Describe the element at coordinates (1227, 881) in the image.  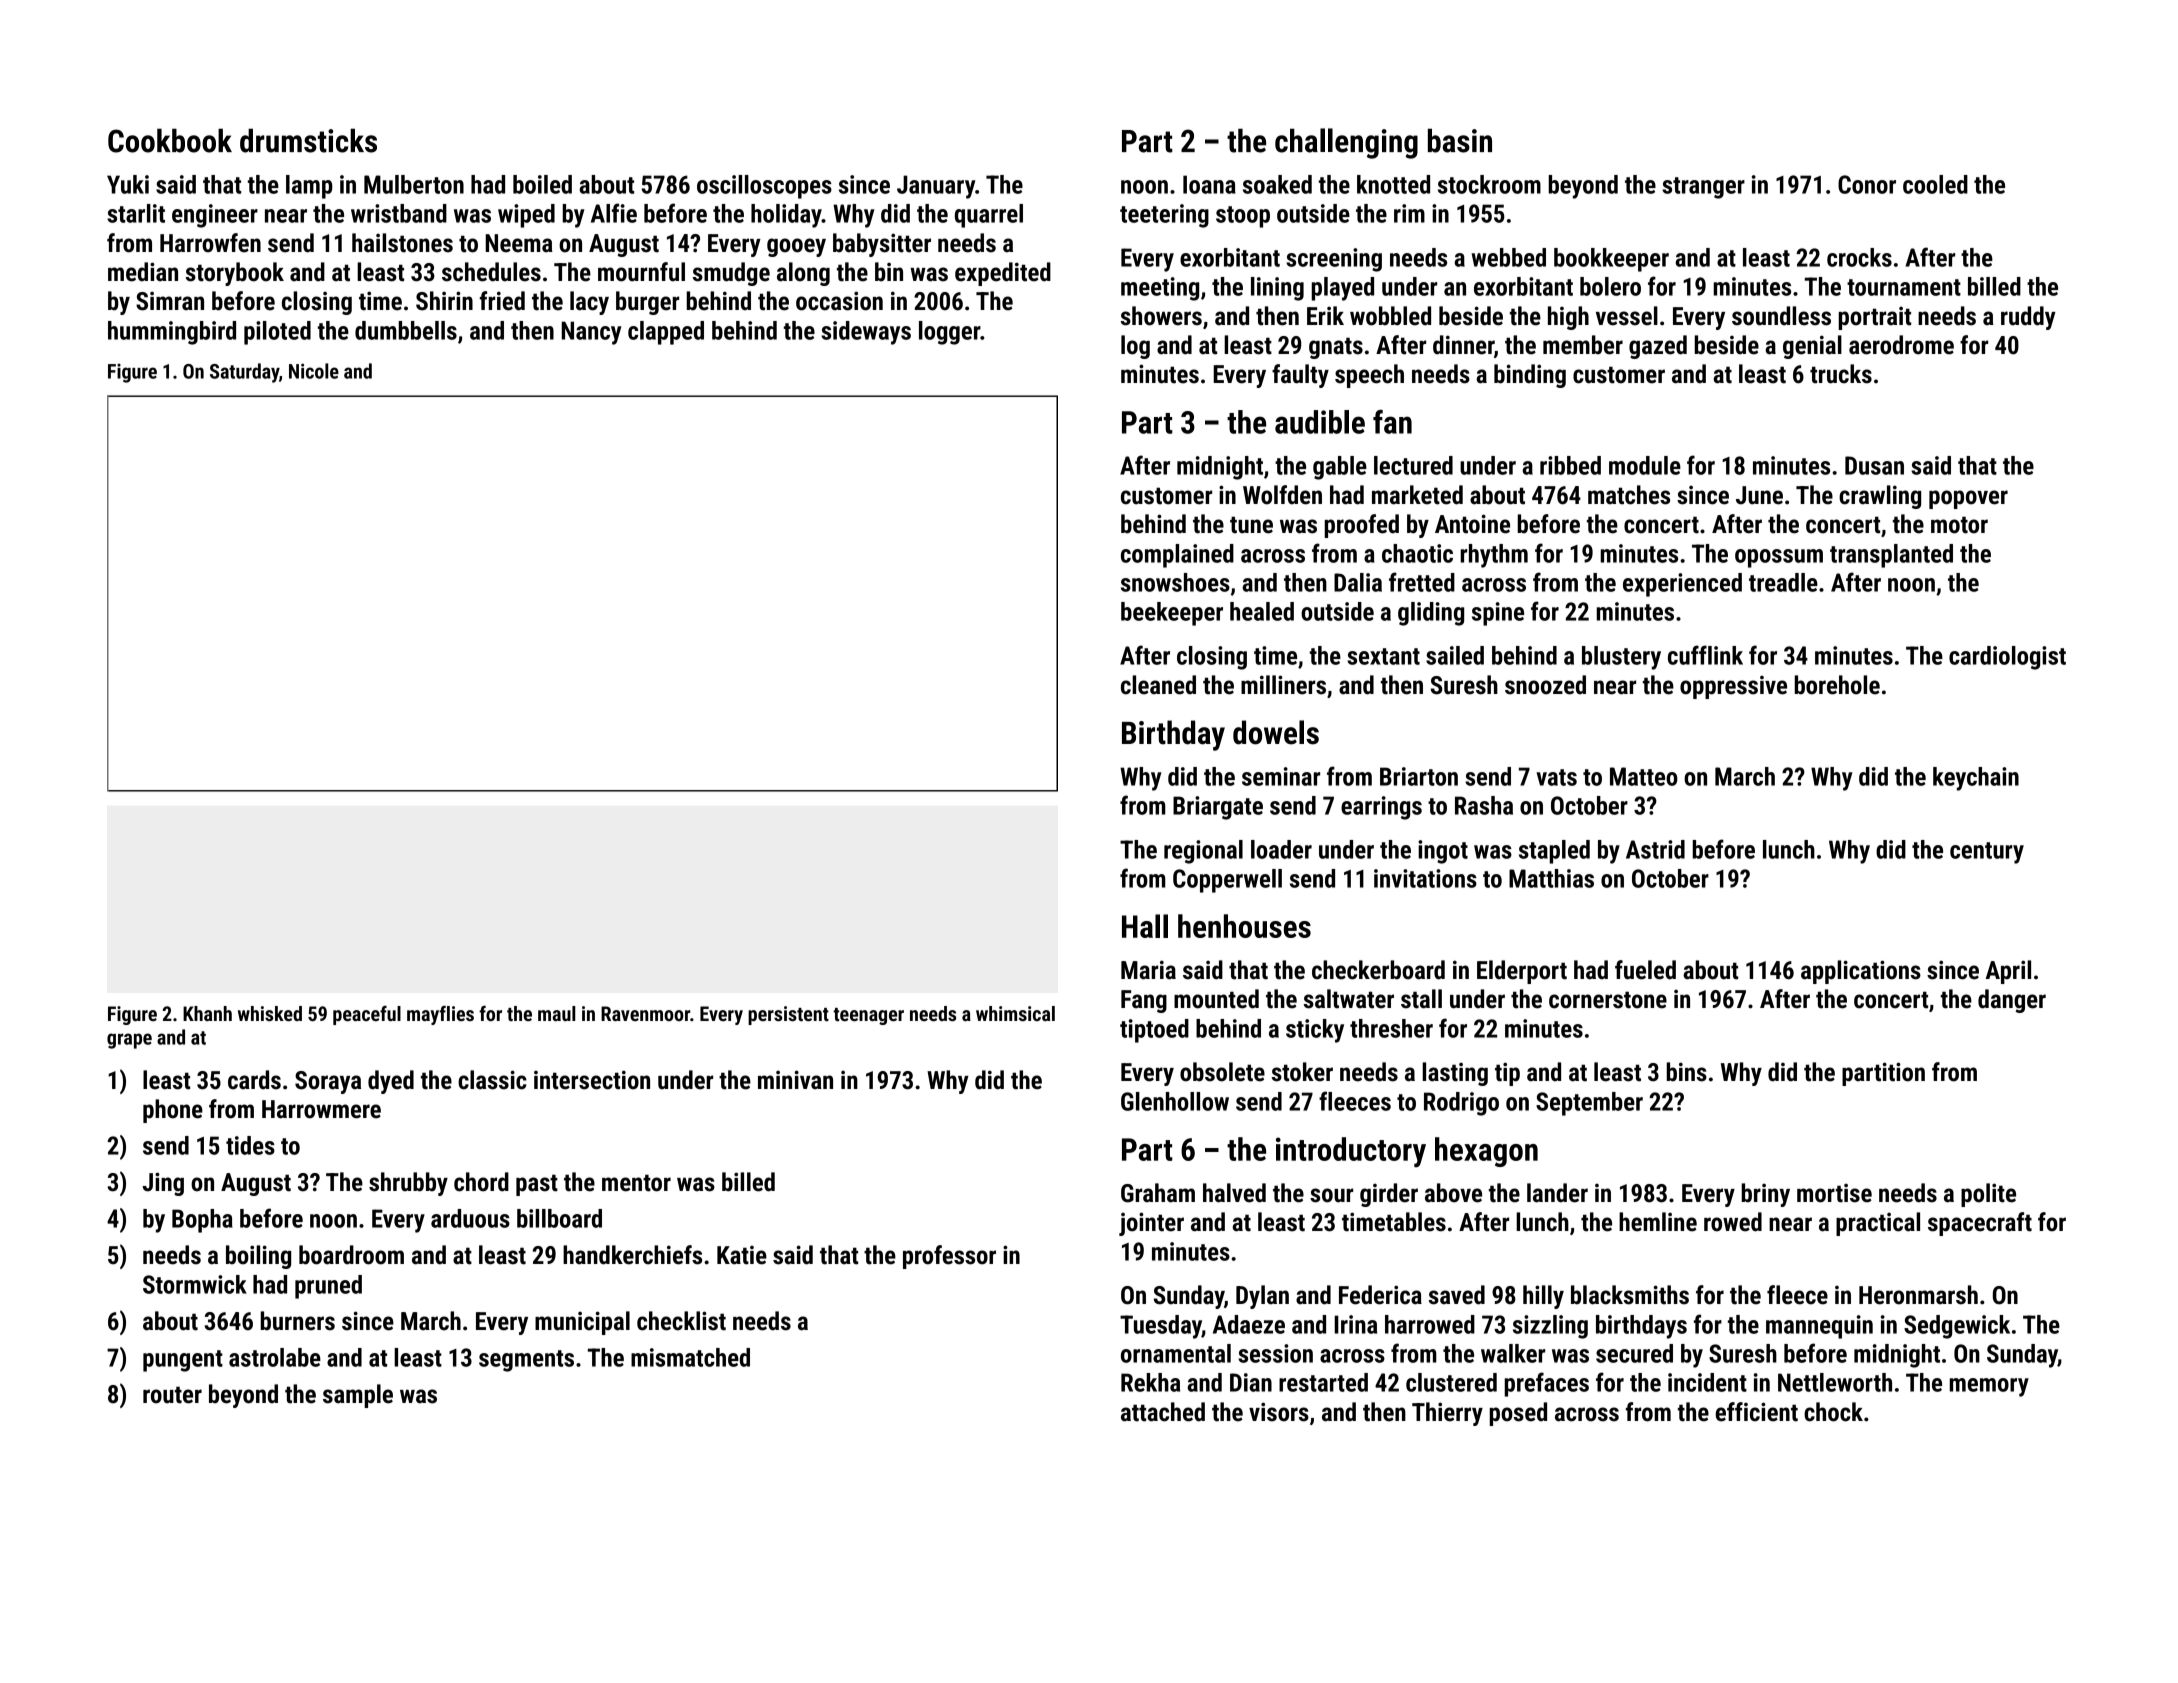
I see `Copperwell` at that location.
